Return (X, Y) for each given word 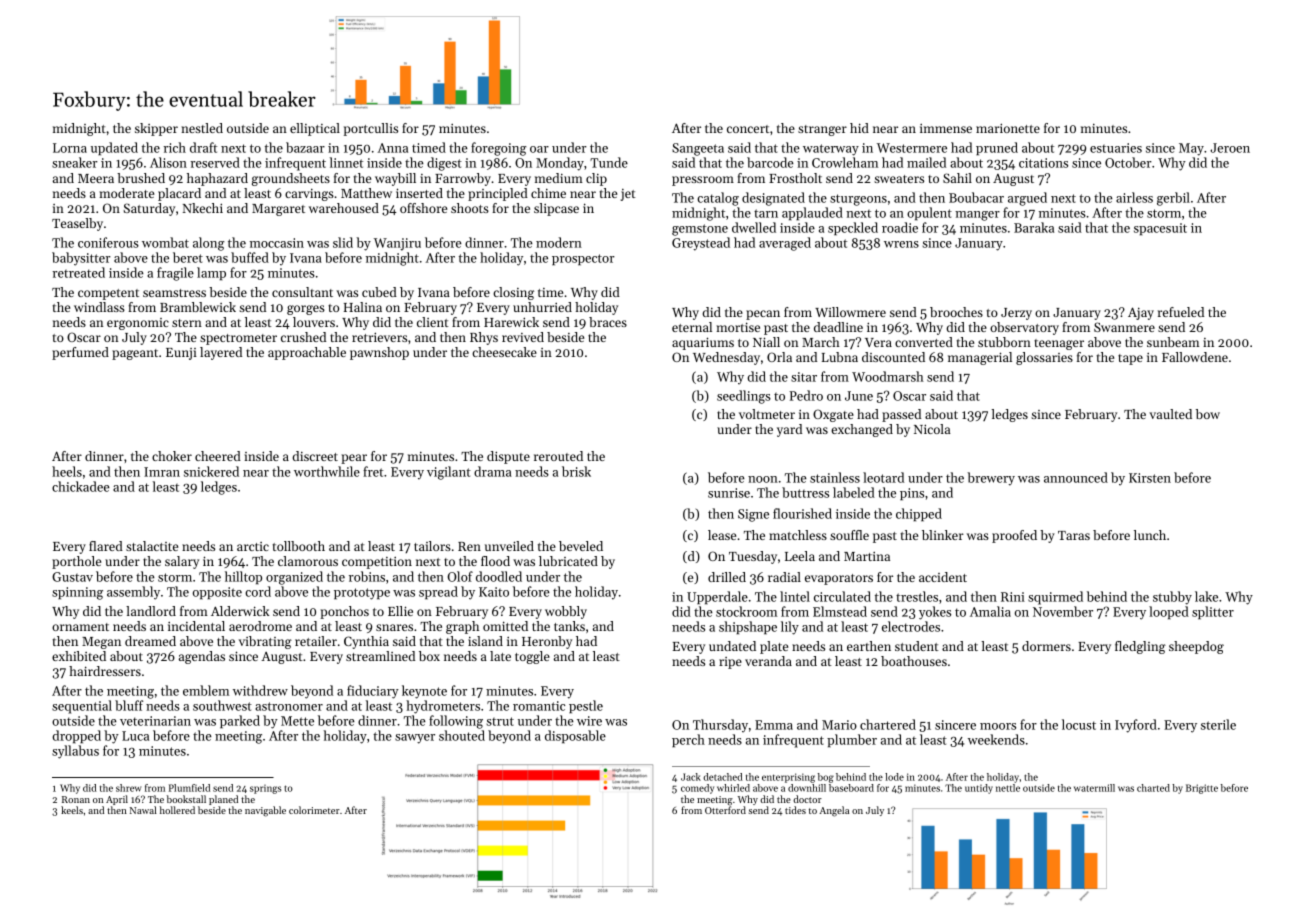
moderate (126, 193)
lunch (1150, 535)
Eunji (181, 354)
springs (265, 789)
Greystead (701, 244)
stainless (835, 477)
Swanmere (1124, 327)
